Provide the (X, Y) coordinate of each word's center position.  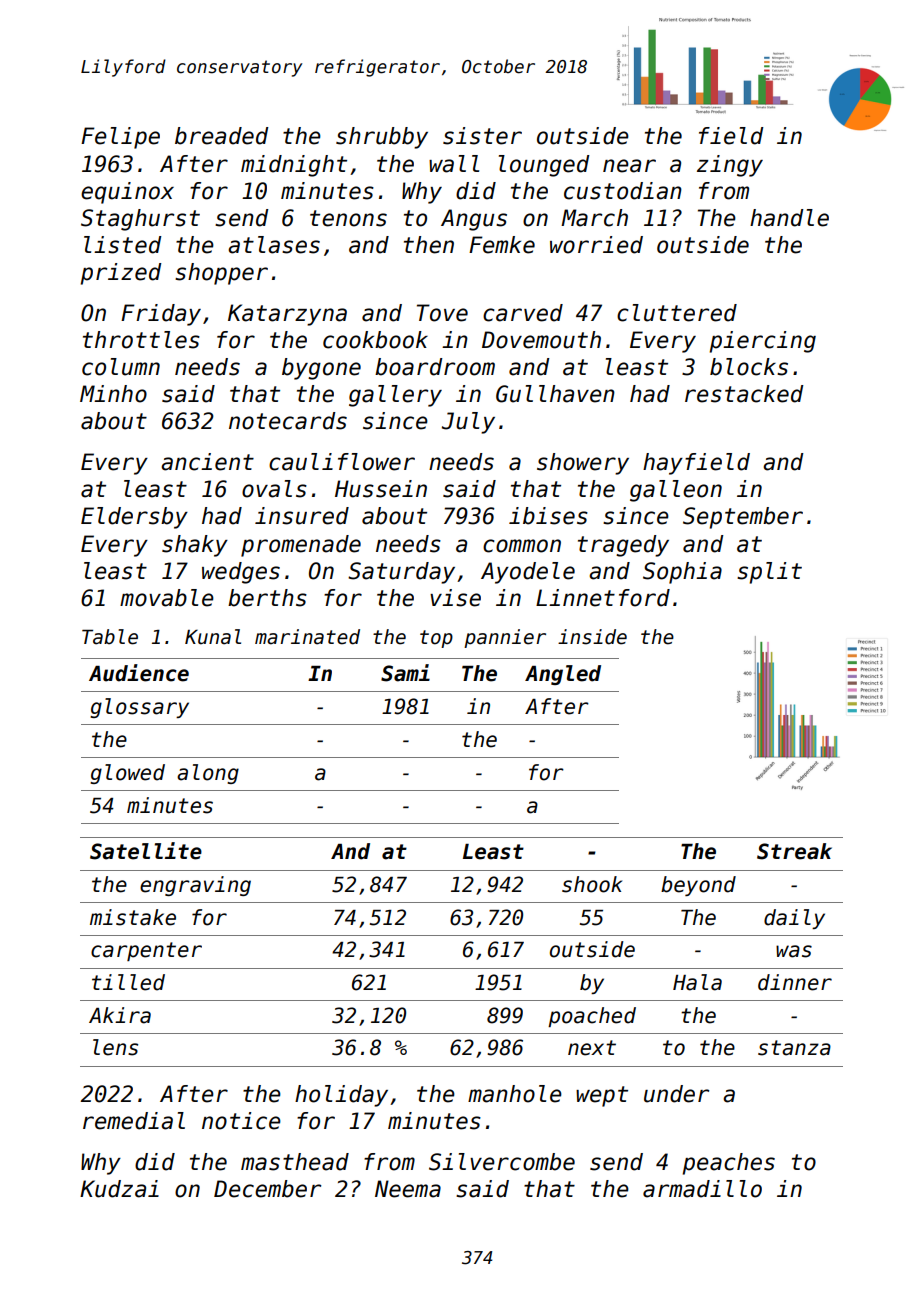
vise (455, 598)
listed (122, 245)
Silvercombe (502, 1162)
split (769, 573)
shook (592, 884)
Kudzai (119, 1189)
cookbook (375, 340)
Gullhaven (555, 394)
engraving (195, 886)
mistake (133, 917)
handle (789, 218)
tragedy (623, 546)
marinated (307, 637)
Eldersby (134, 518)
